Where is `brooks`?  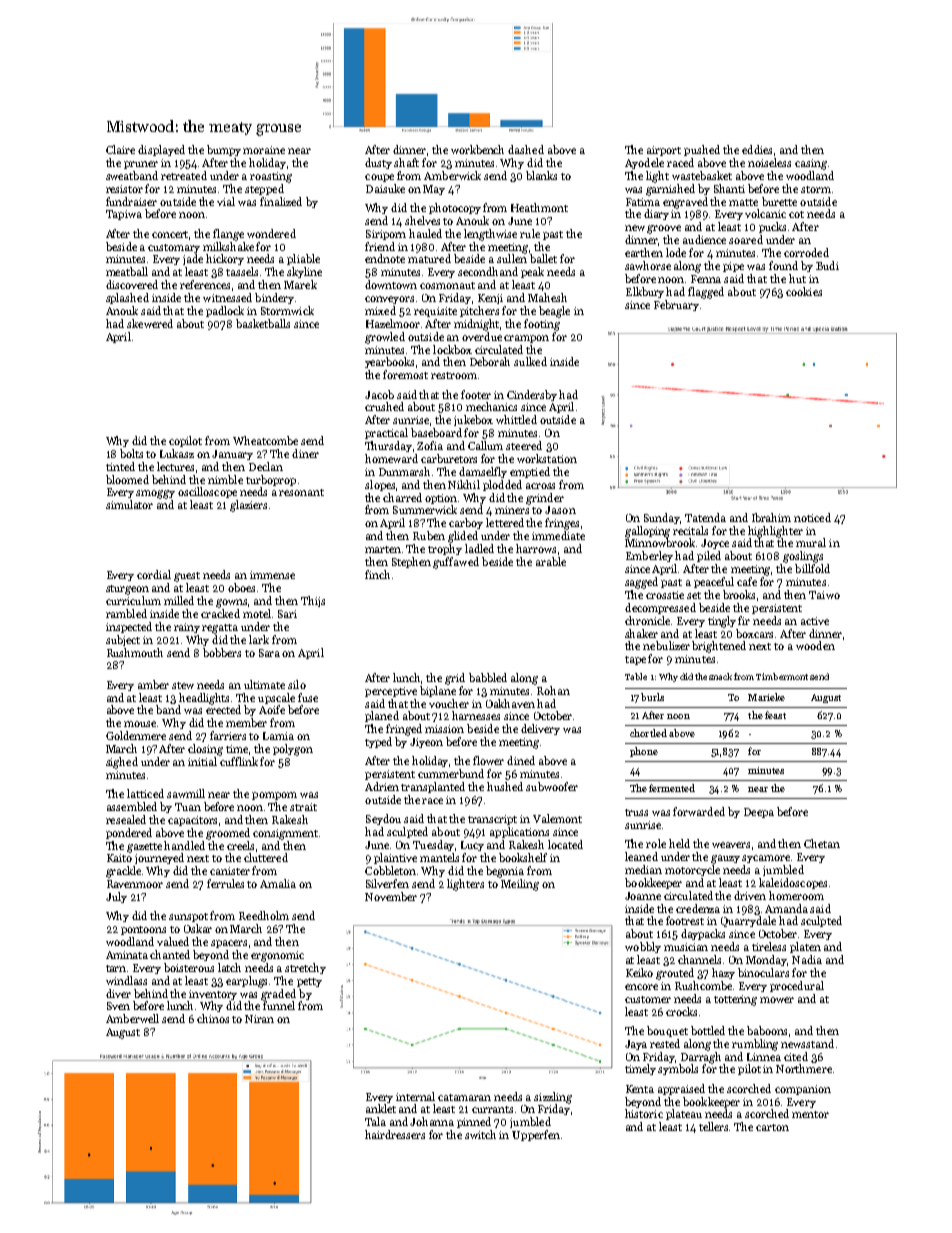 brooks is located at coordinates (739, 594).
